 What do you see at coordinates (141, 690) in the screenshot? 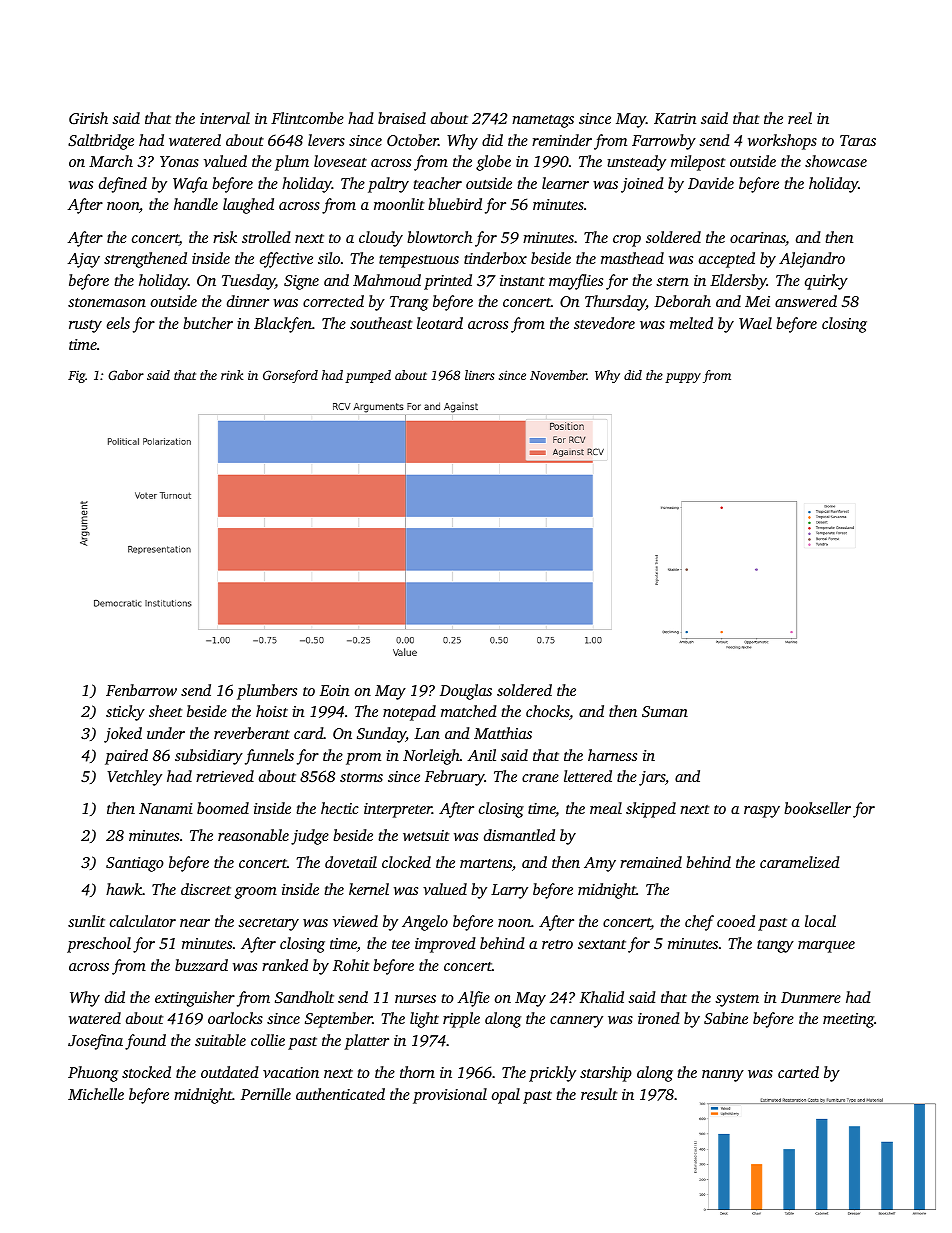
I see `Fenbarrow` at bounding box center [141, 690].
